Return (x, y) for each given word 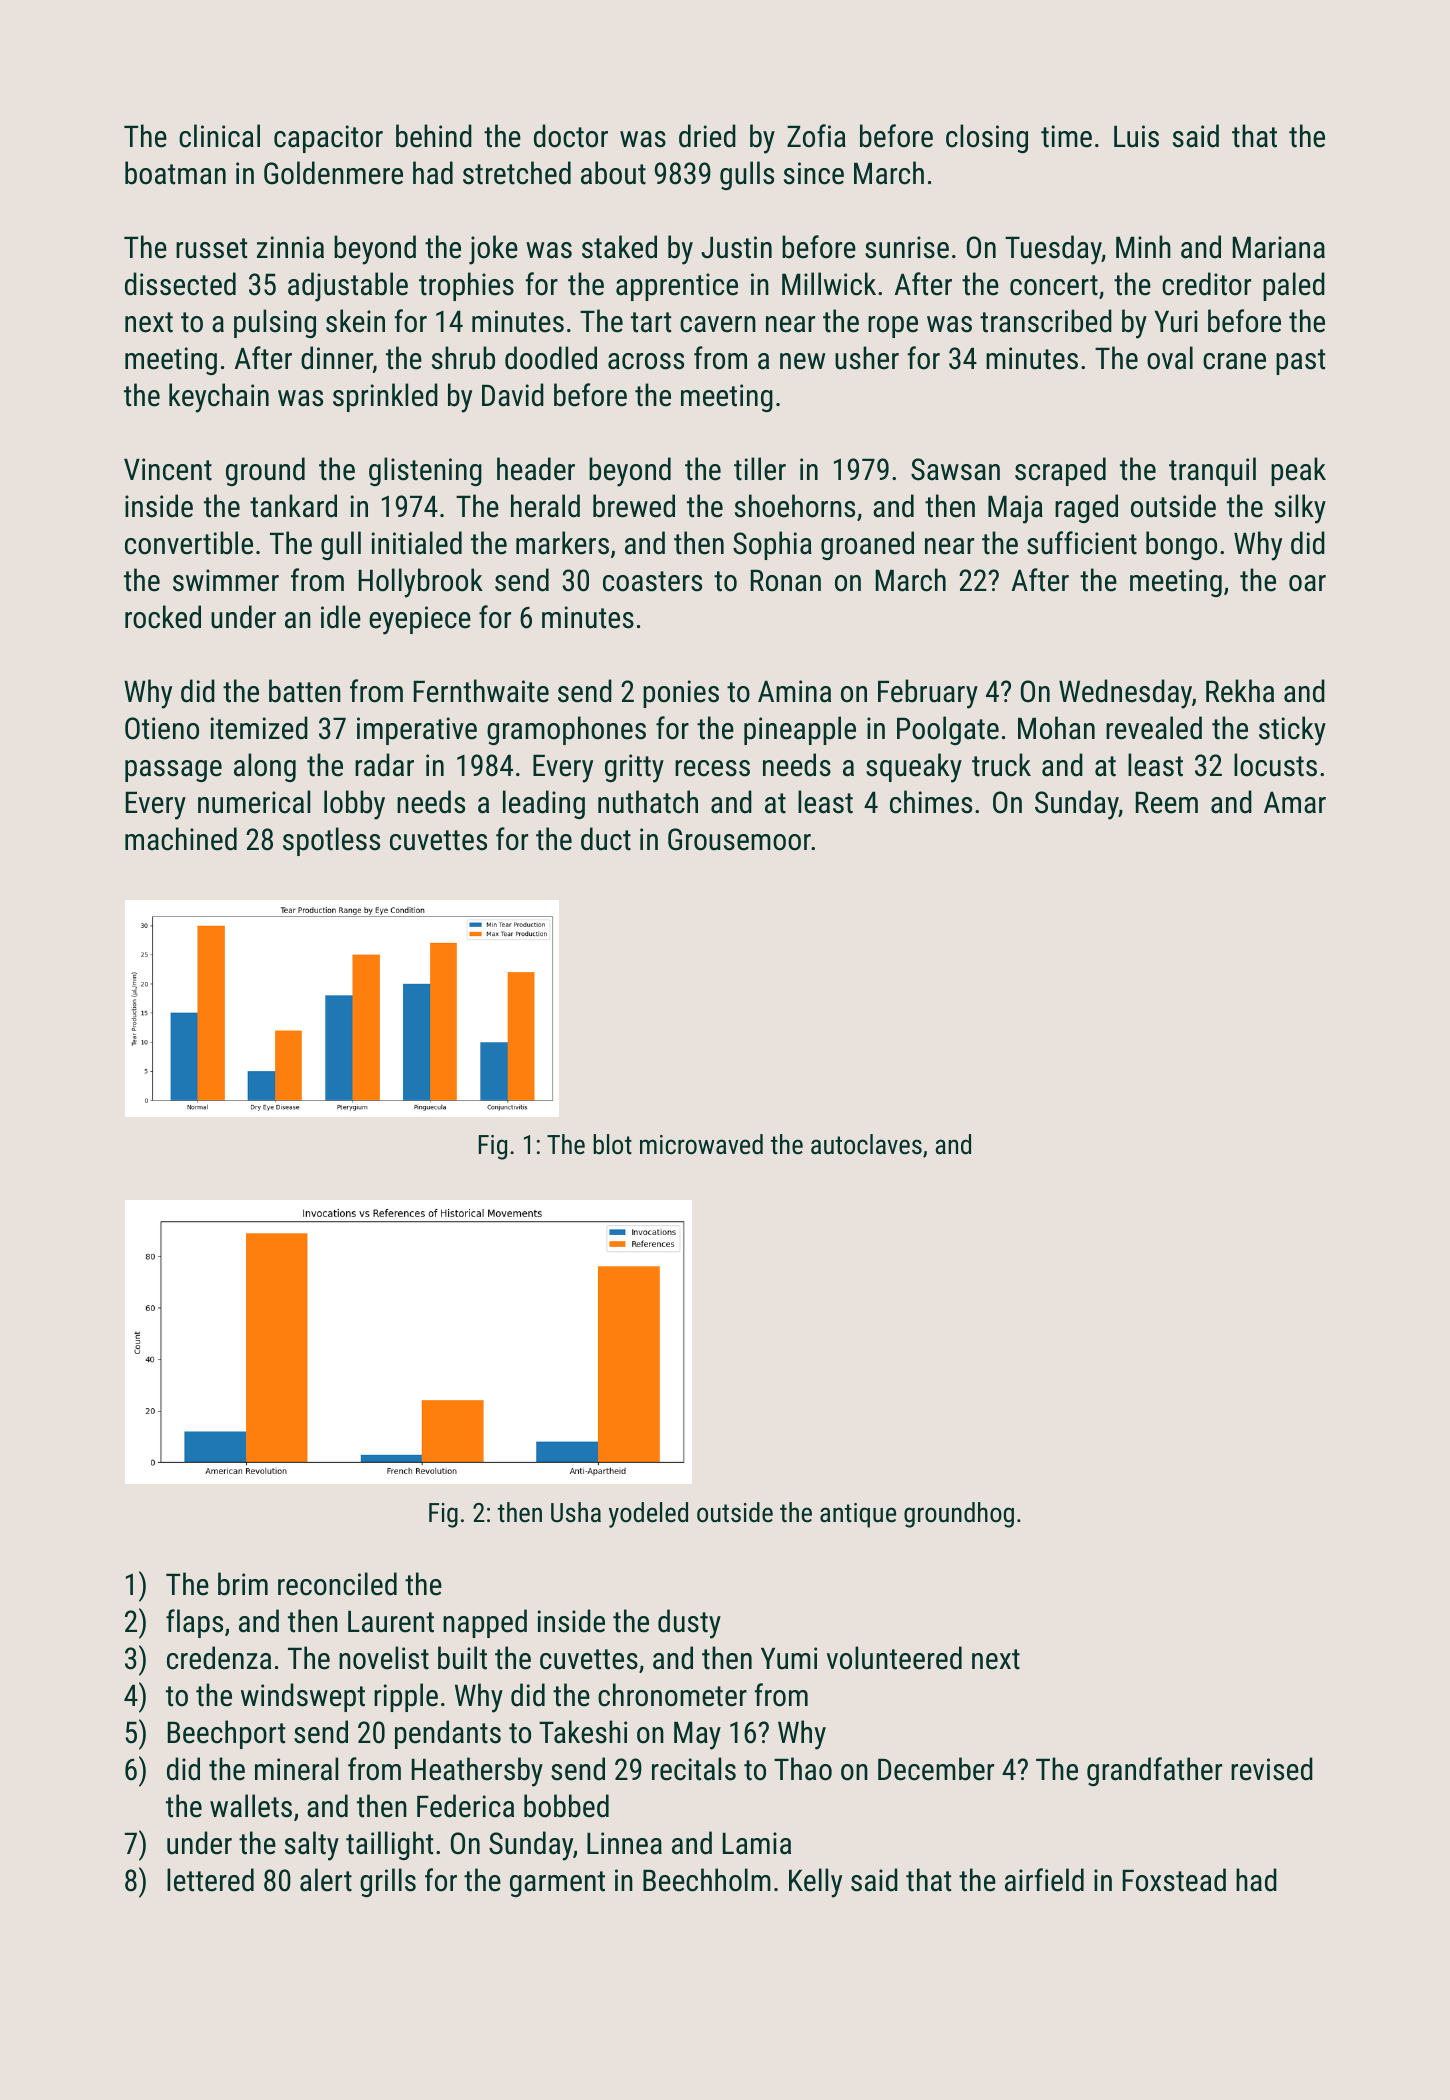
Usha (576, 1512)
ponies (681, 694)
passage (173, 771)
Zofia (816, 136)
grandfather (1154, 1771)
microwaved (701, 1144)
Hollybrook (421, 583)
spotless (331, 841)
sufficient (1082, 543)
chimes (931, 802)
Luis (1136, 136)
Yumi (789, 1658)
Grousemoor (739, 839)
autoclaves (866, 1144)
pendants (448, 1734)
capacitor (328, 139)
